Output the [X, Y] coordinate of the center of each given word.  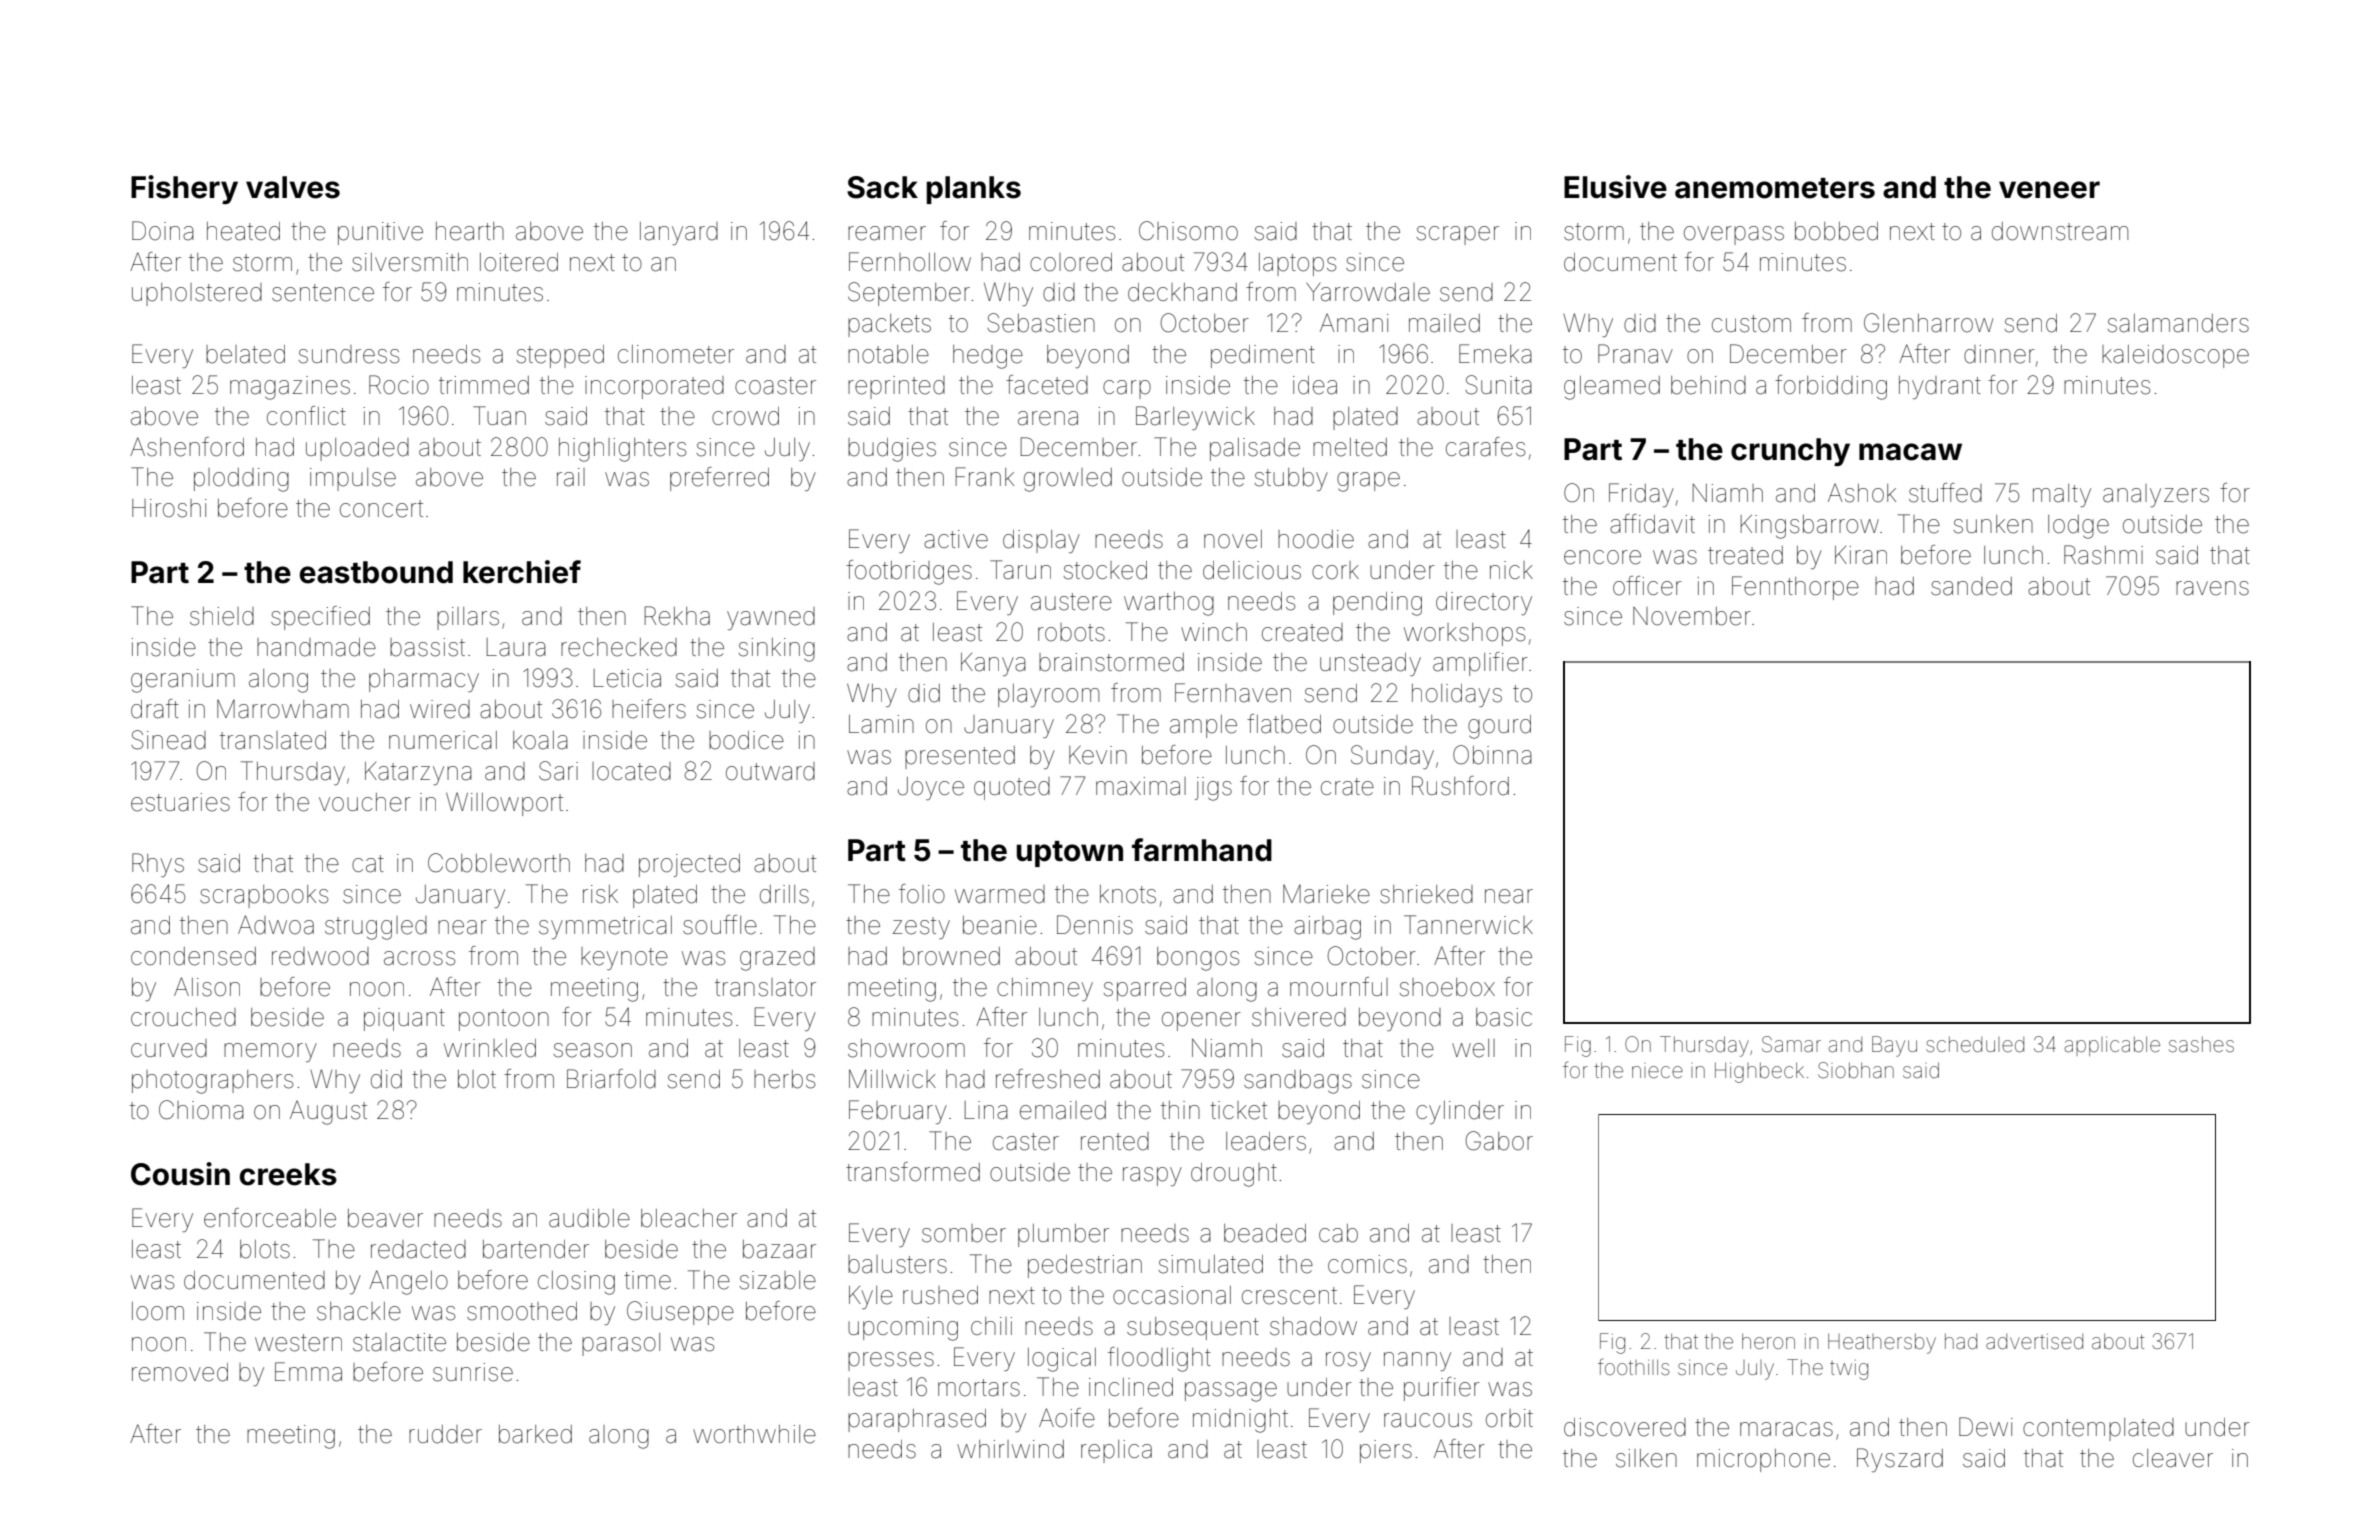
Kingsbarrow [1810, 527]
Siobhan [1856, 1070]
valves [293, 187]
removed [180, 1372]
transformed [913, 1172]
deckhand [1182, 292]
